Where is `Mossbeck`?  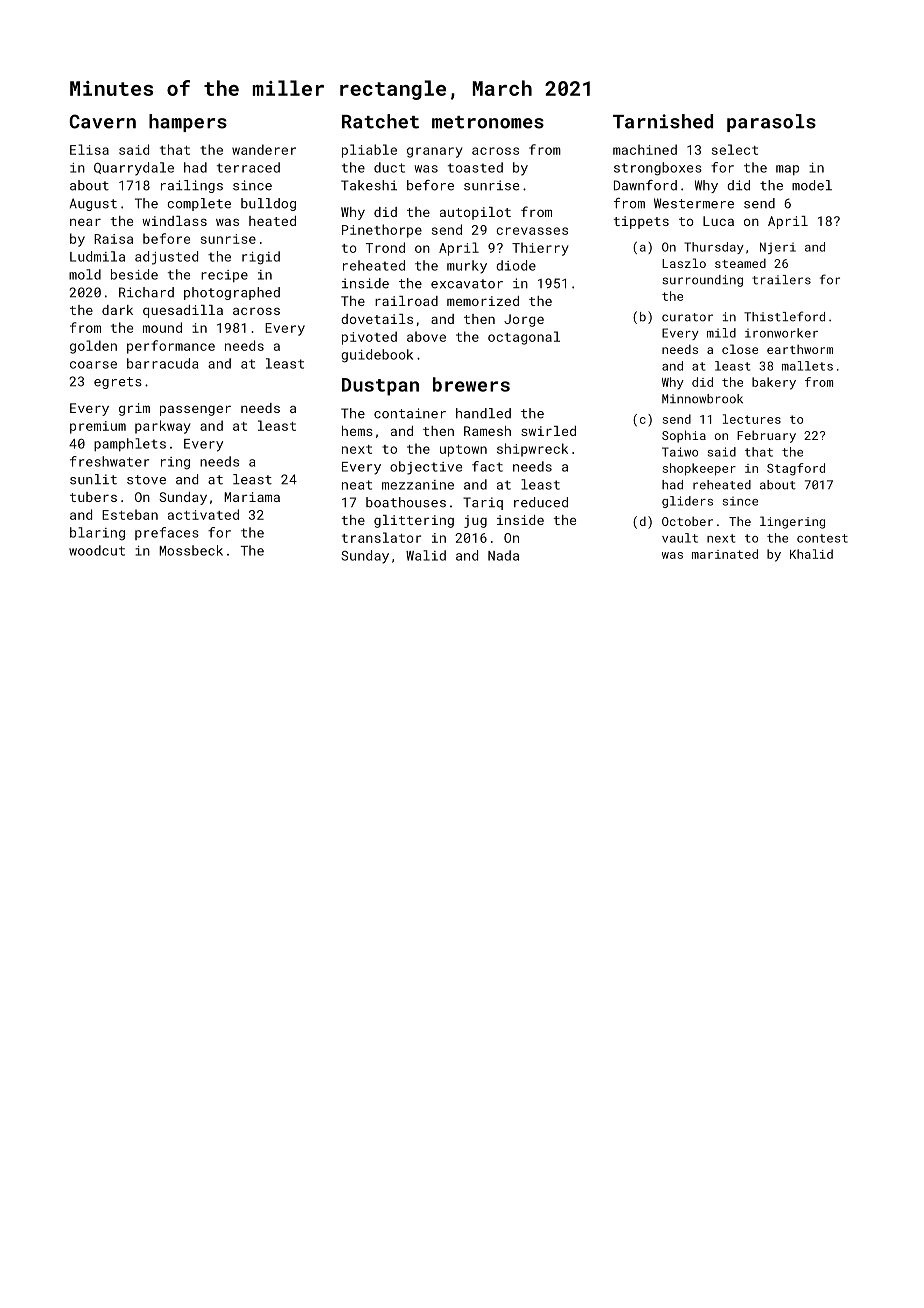
Mossbeck is located at coordinates (191, 550).
